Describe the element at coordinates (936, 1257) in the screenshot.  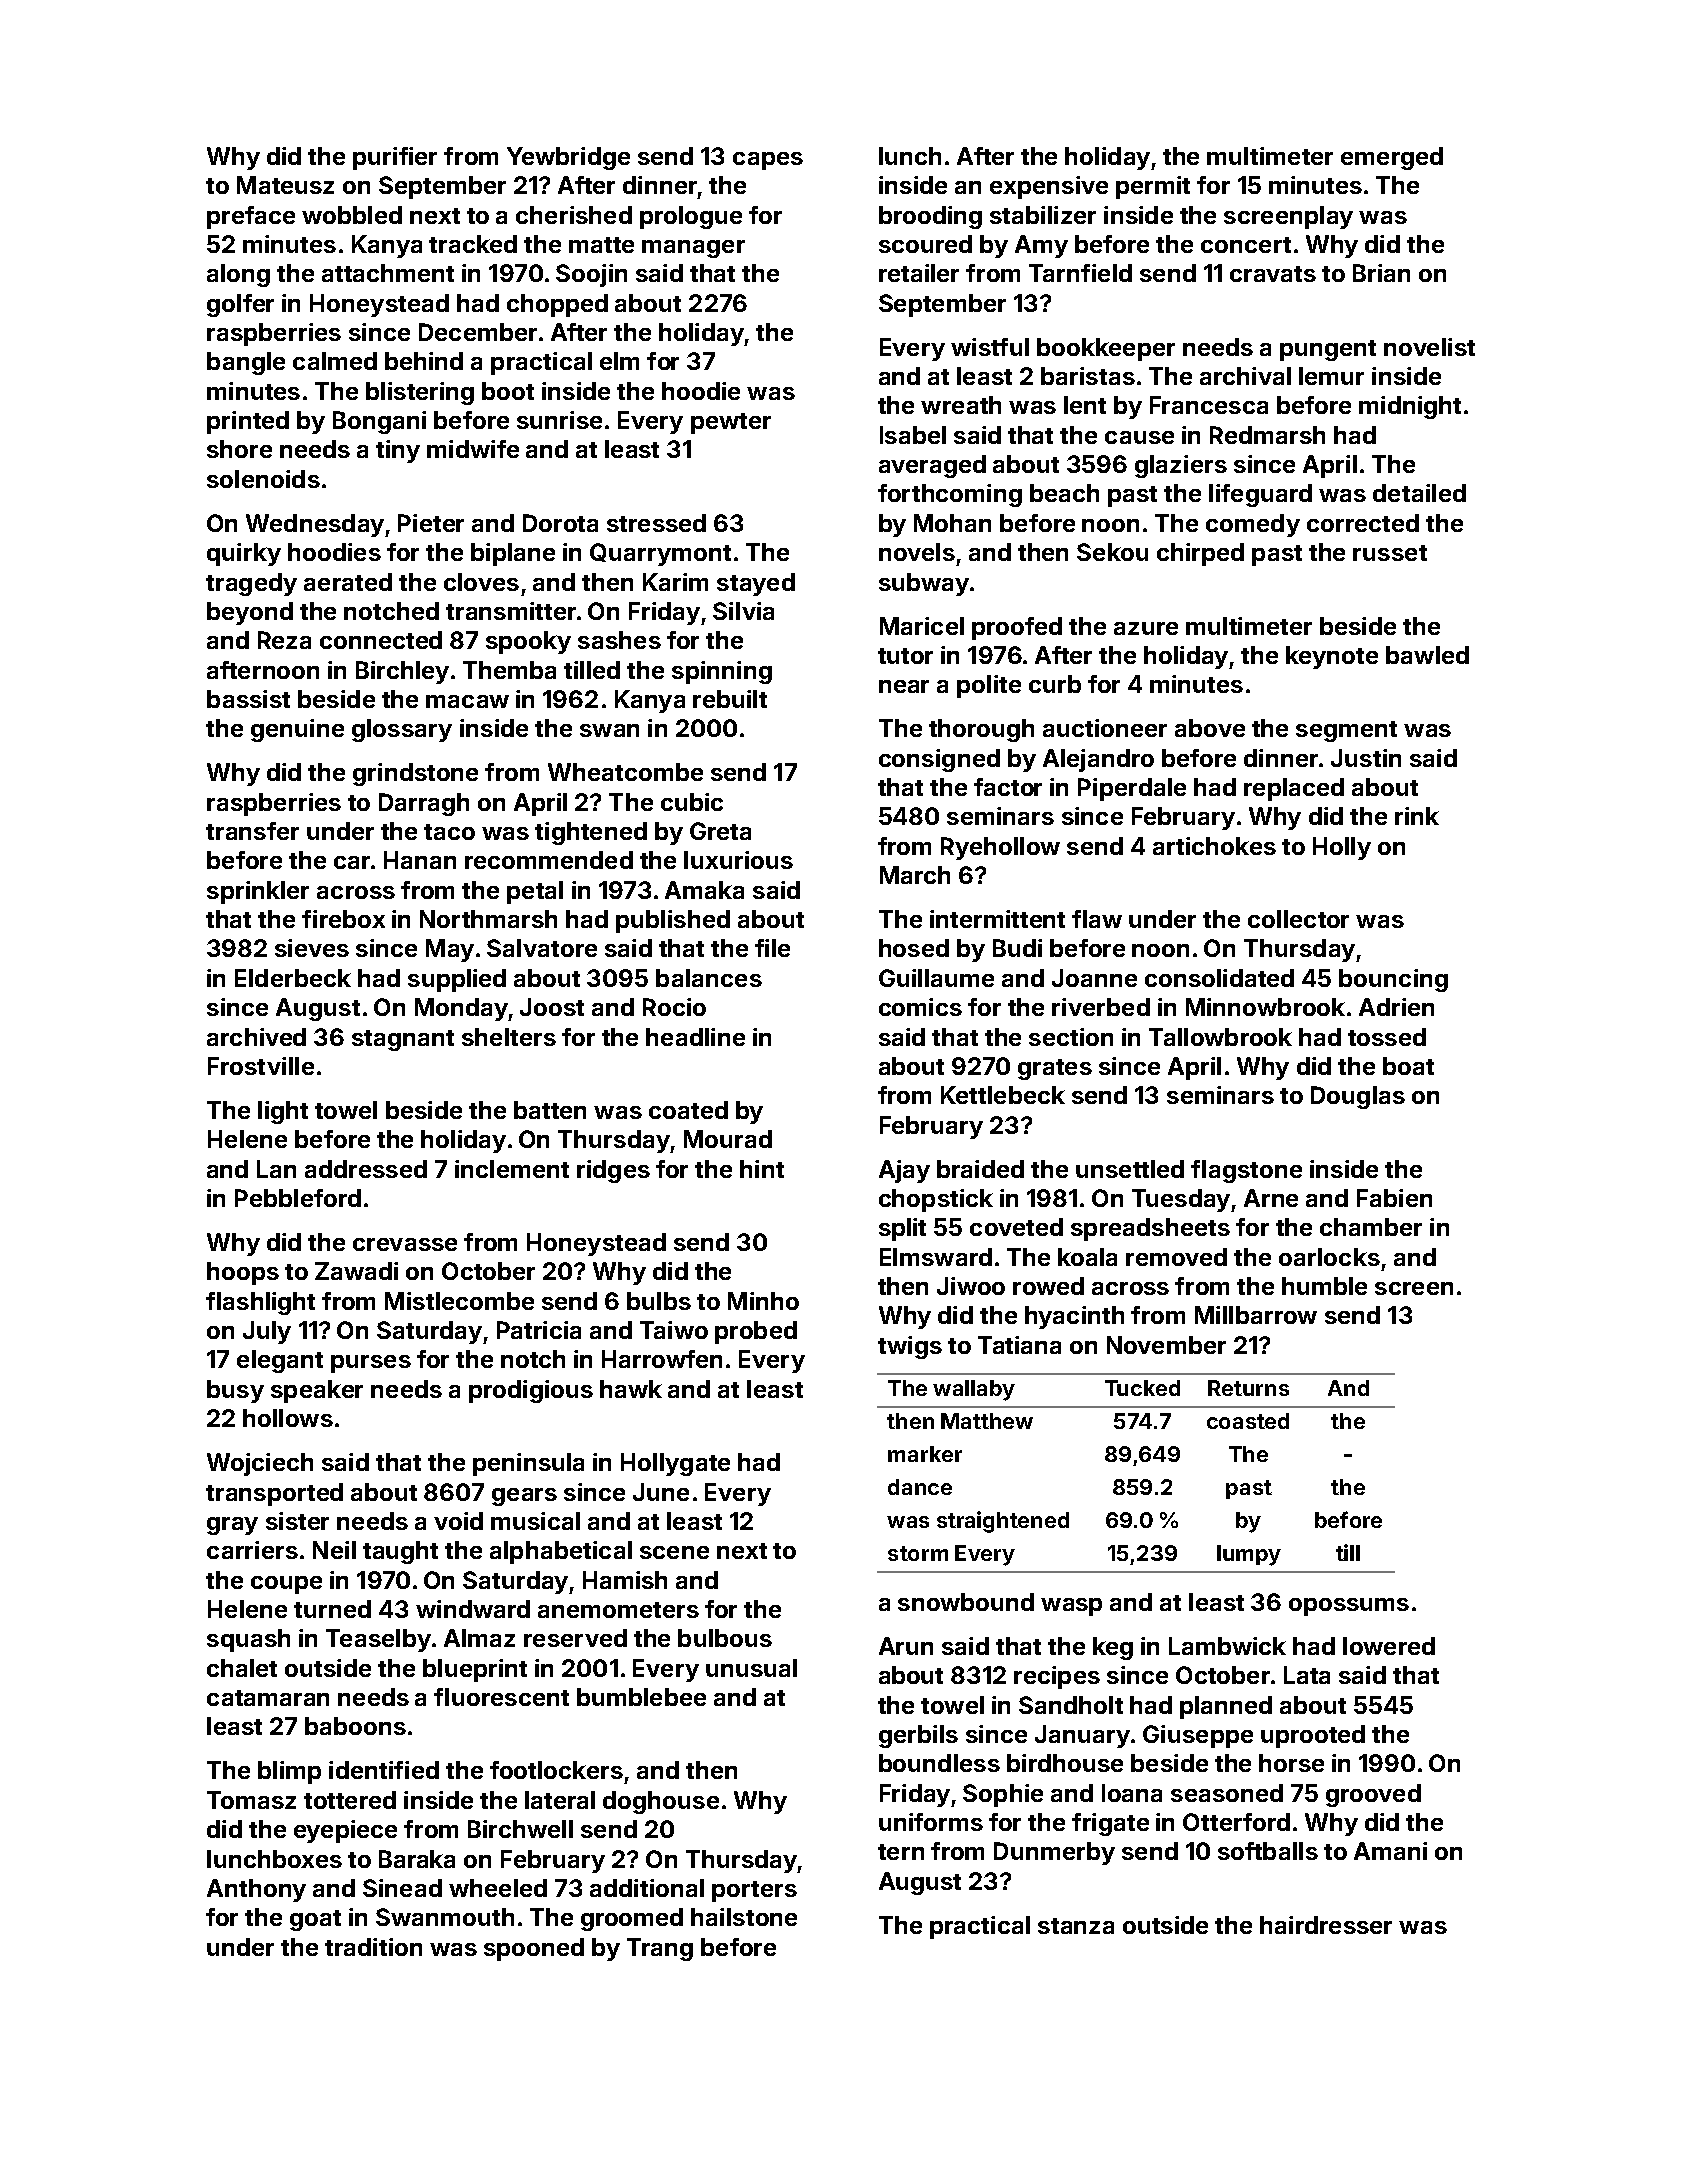
I see `Elmsward` at that location.
